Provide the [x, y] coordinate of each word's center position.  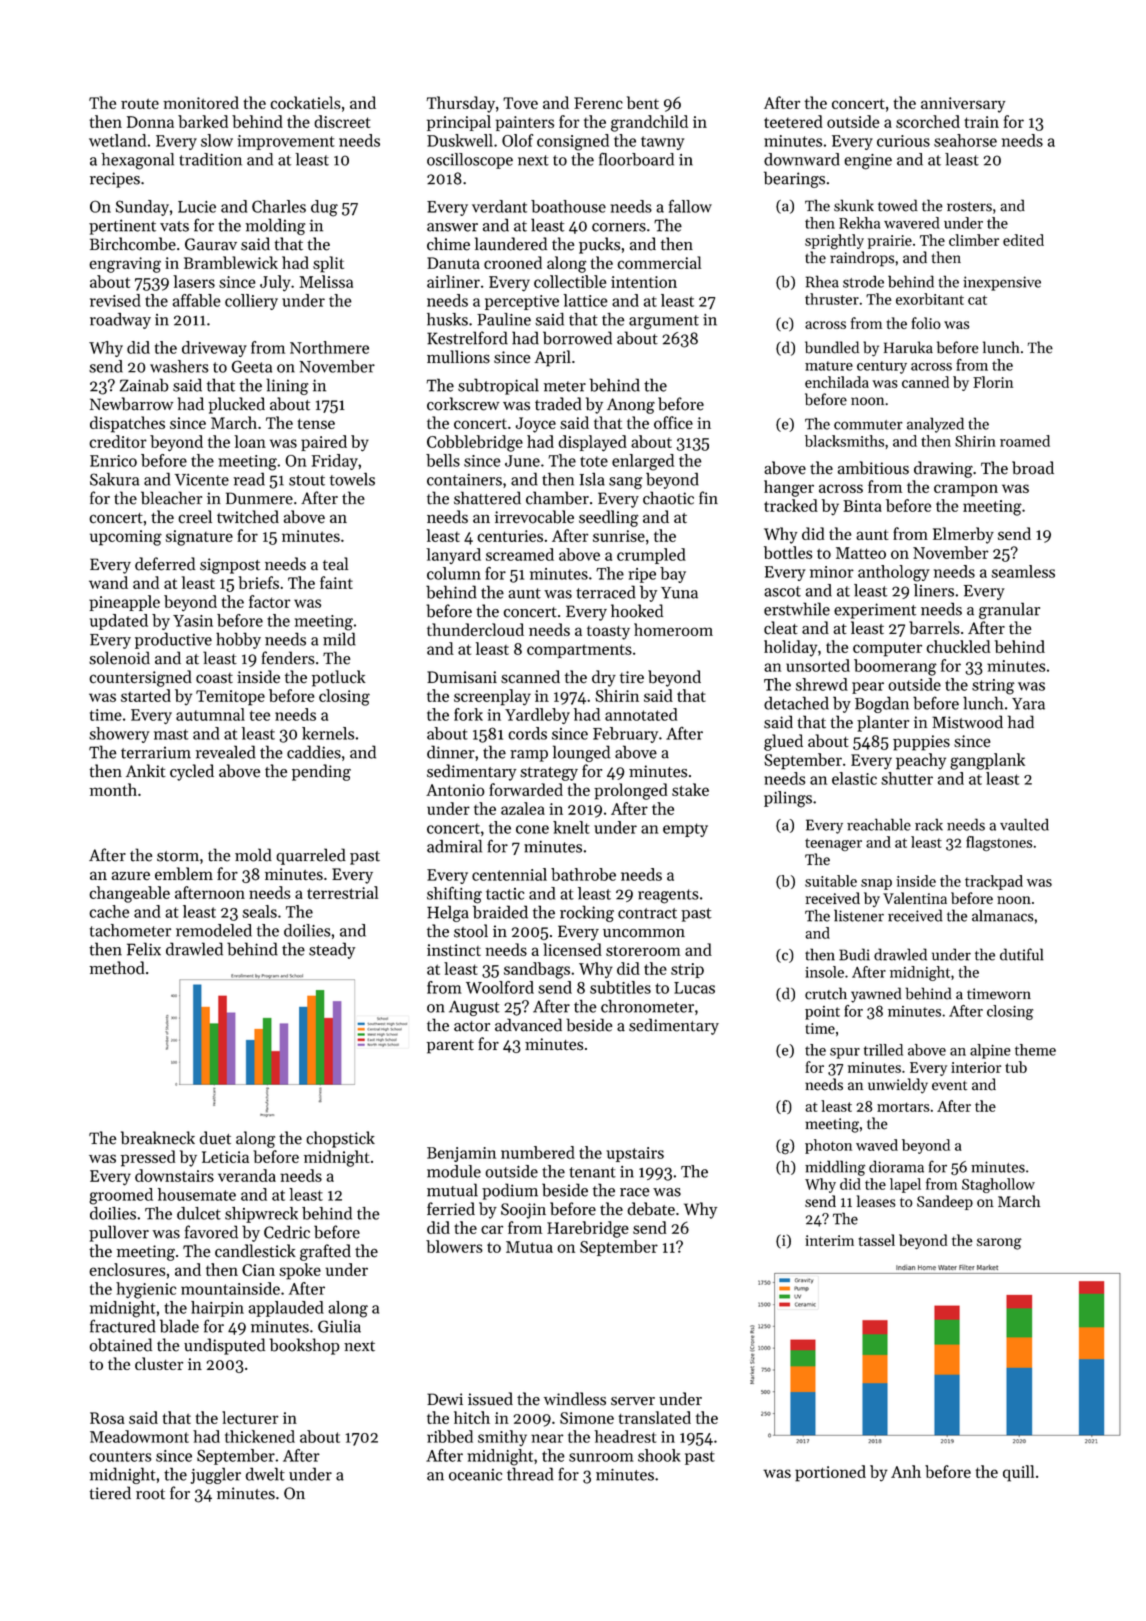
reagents [668, 896]
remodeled [214, 930]
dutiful [1022, 954]
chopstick [340, 1139]
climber [974, 240]
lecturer [250, 1417]
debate [651, 1209]
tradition [210, 159]
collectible [570, 281]
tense [316, 424]
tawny [662, 143]
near [547, 1438]
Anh [906, 1471]
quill [1018, 1473]
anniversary [963, 105]
